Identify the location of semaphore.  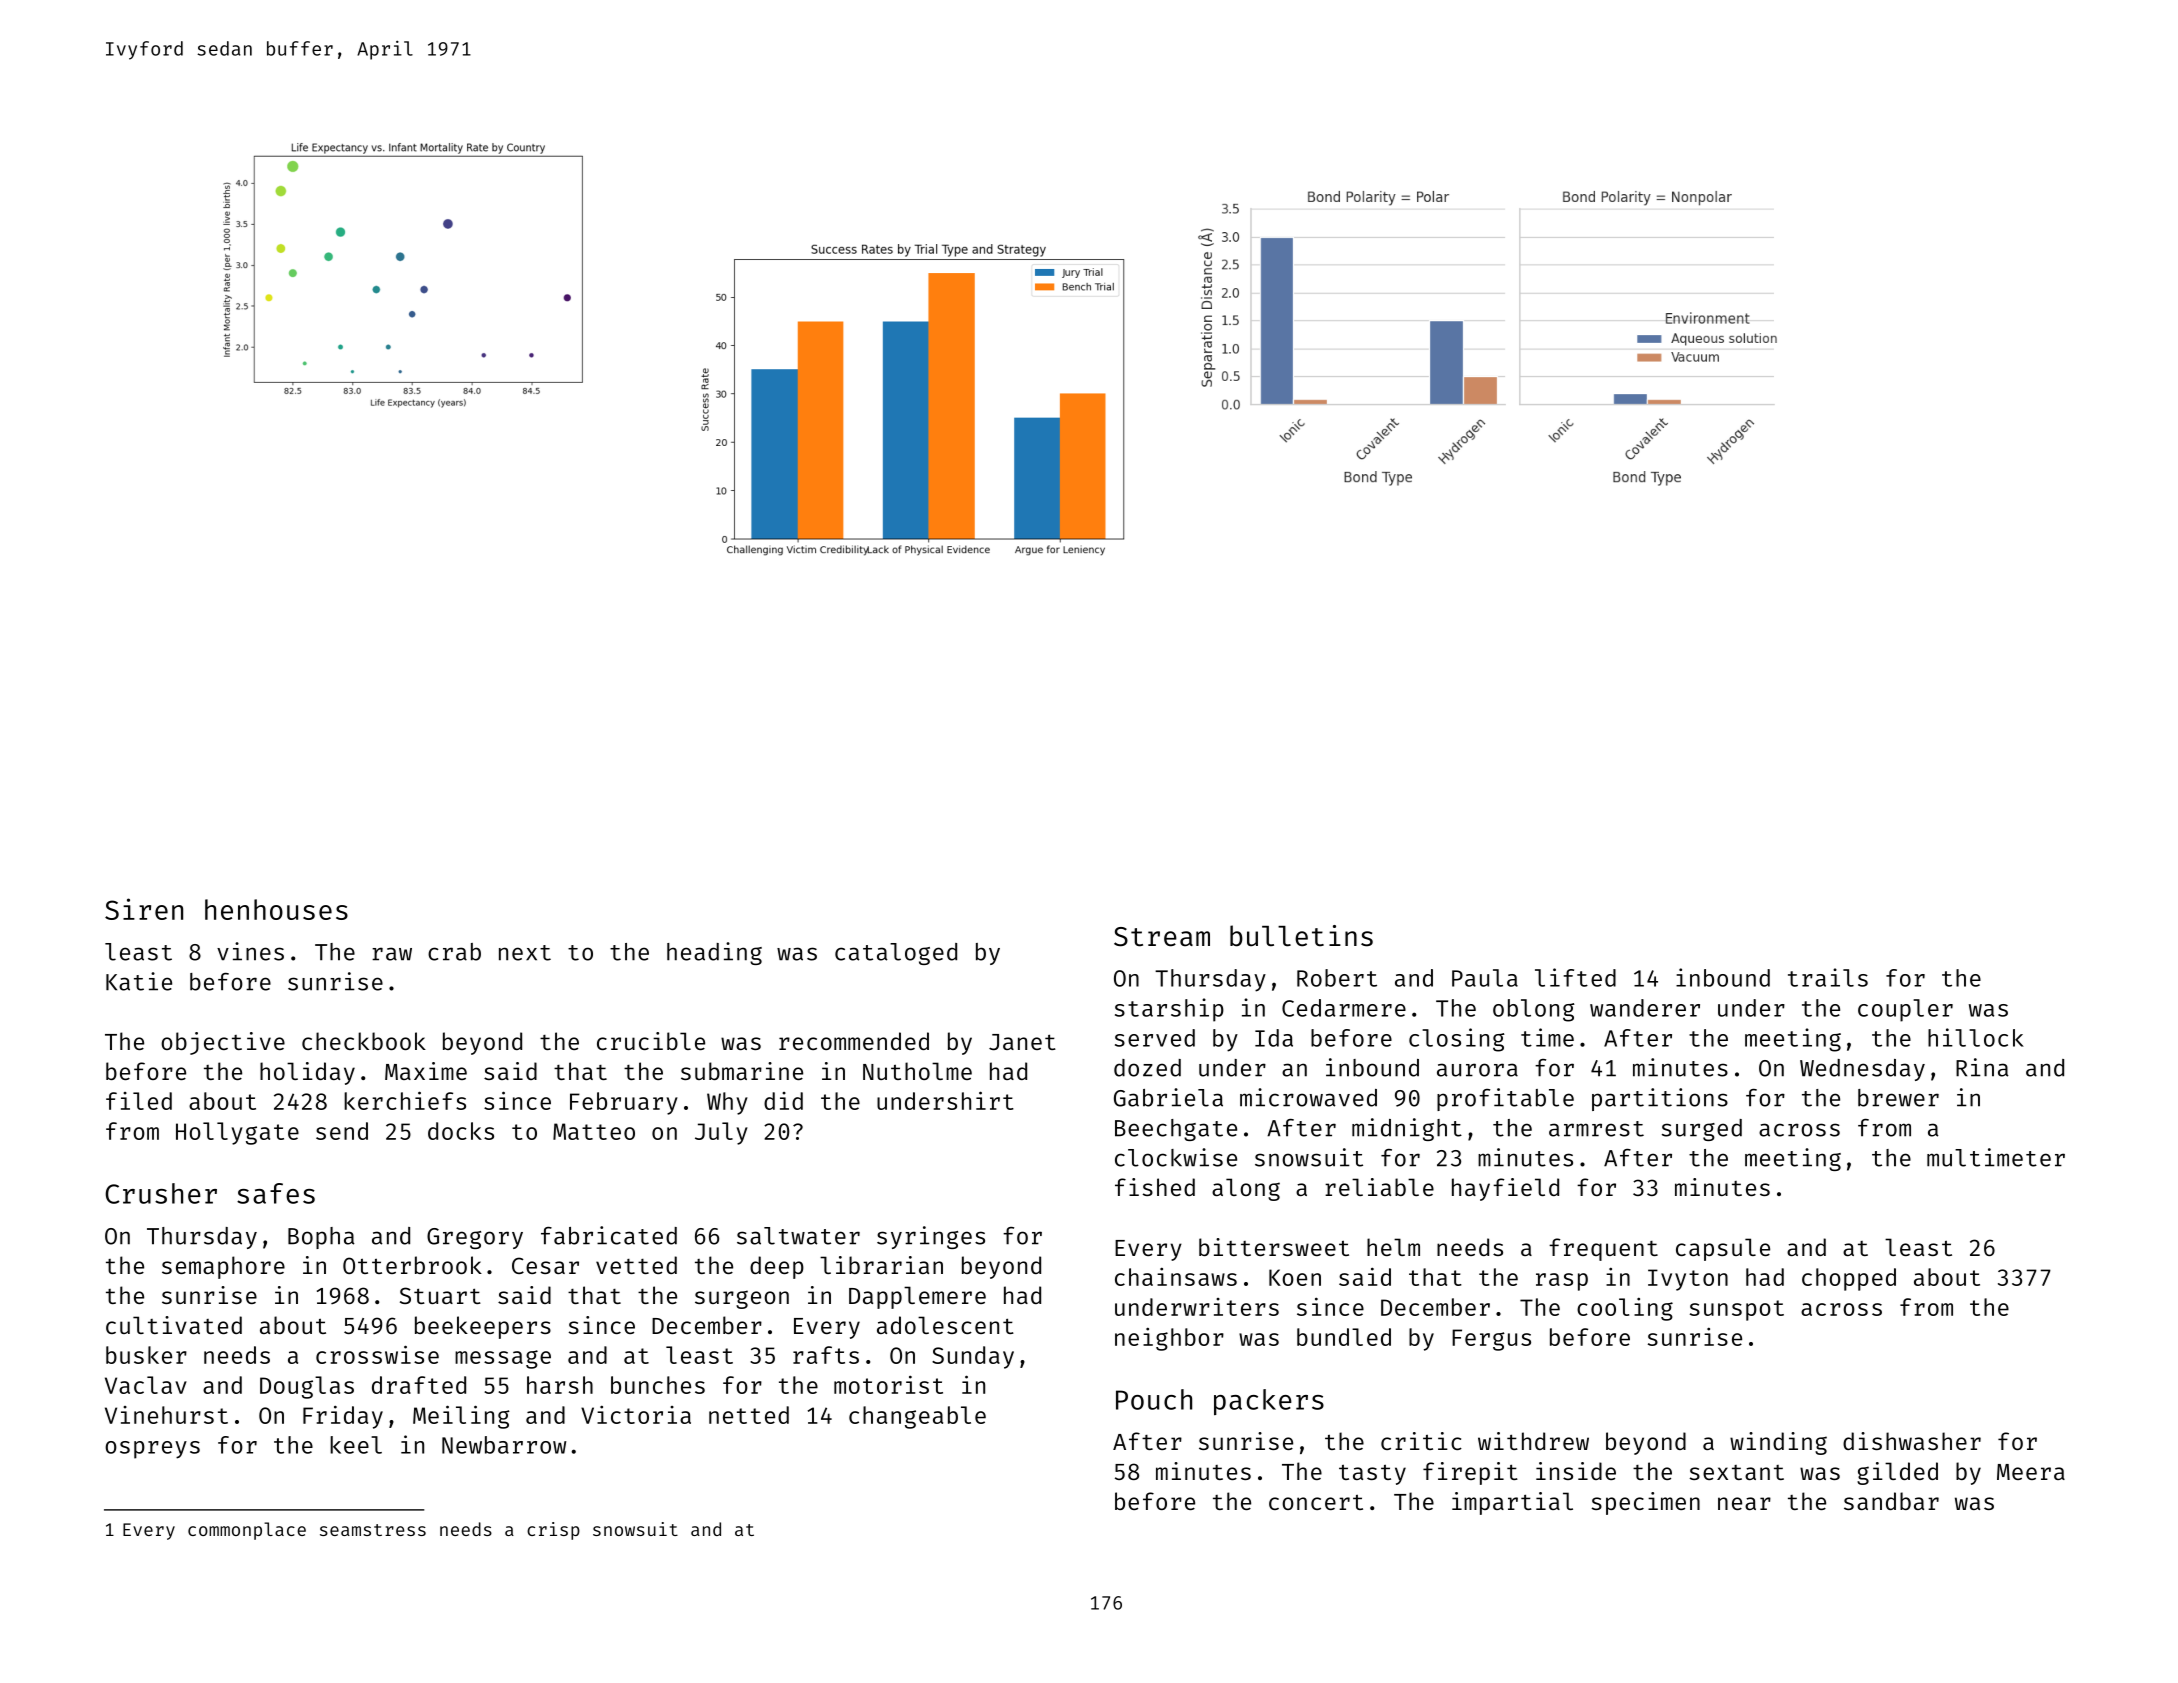
(223, 1267).
